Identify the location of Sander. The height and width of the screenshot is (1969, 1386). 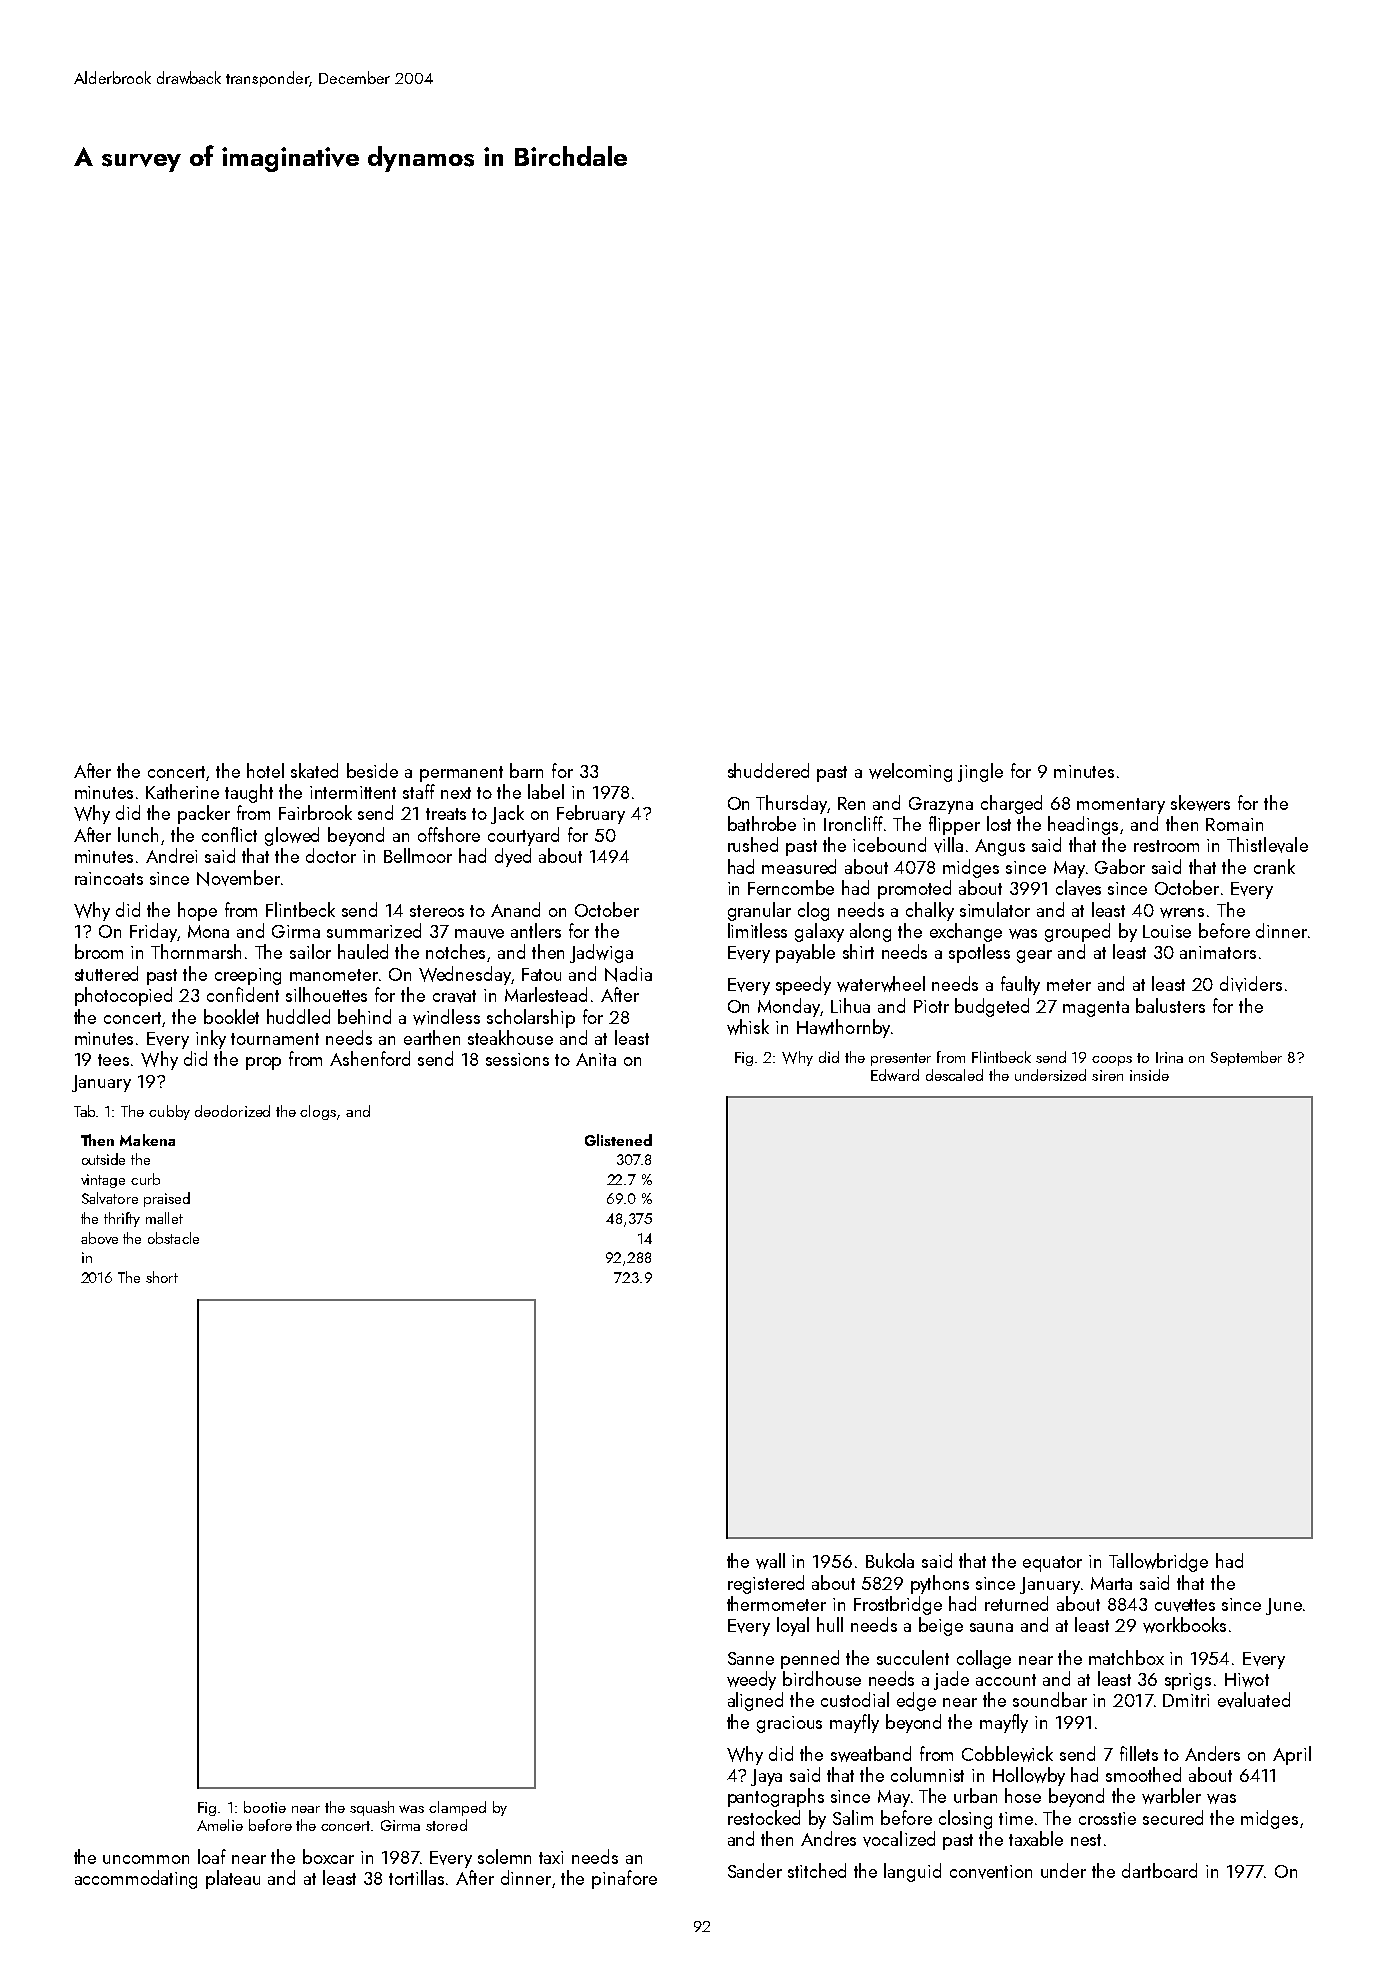
(755, 1870).
